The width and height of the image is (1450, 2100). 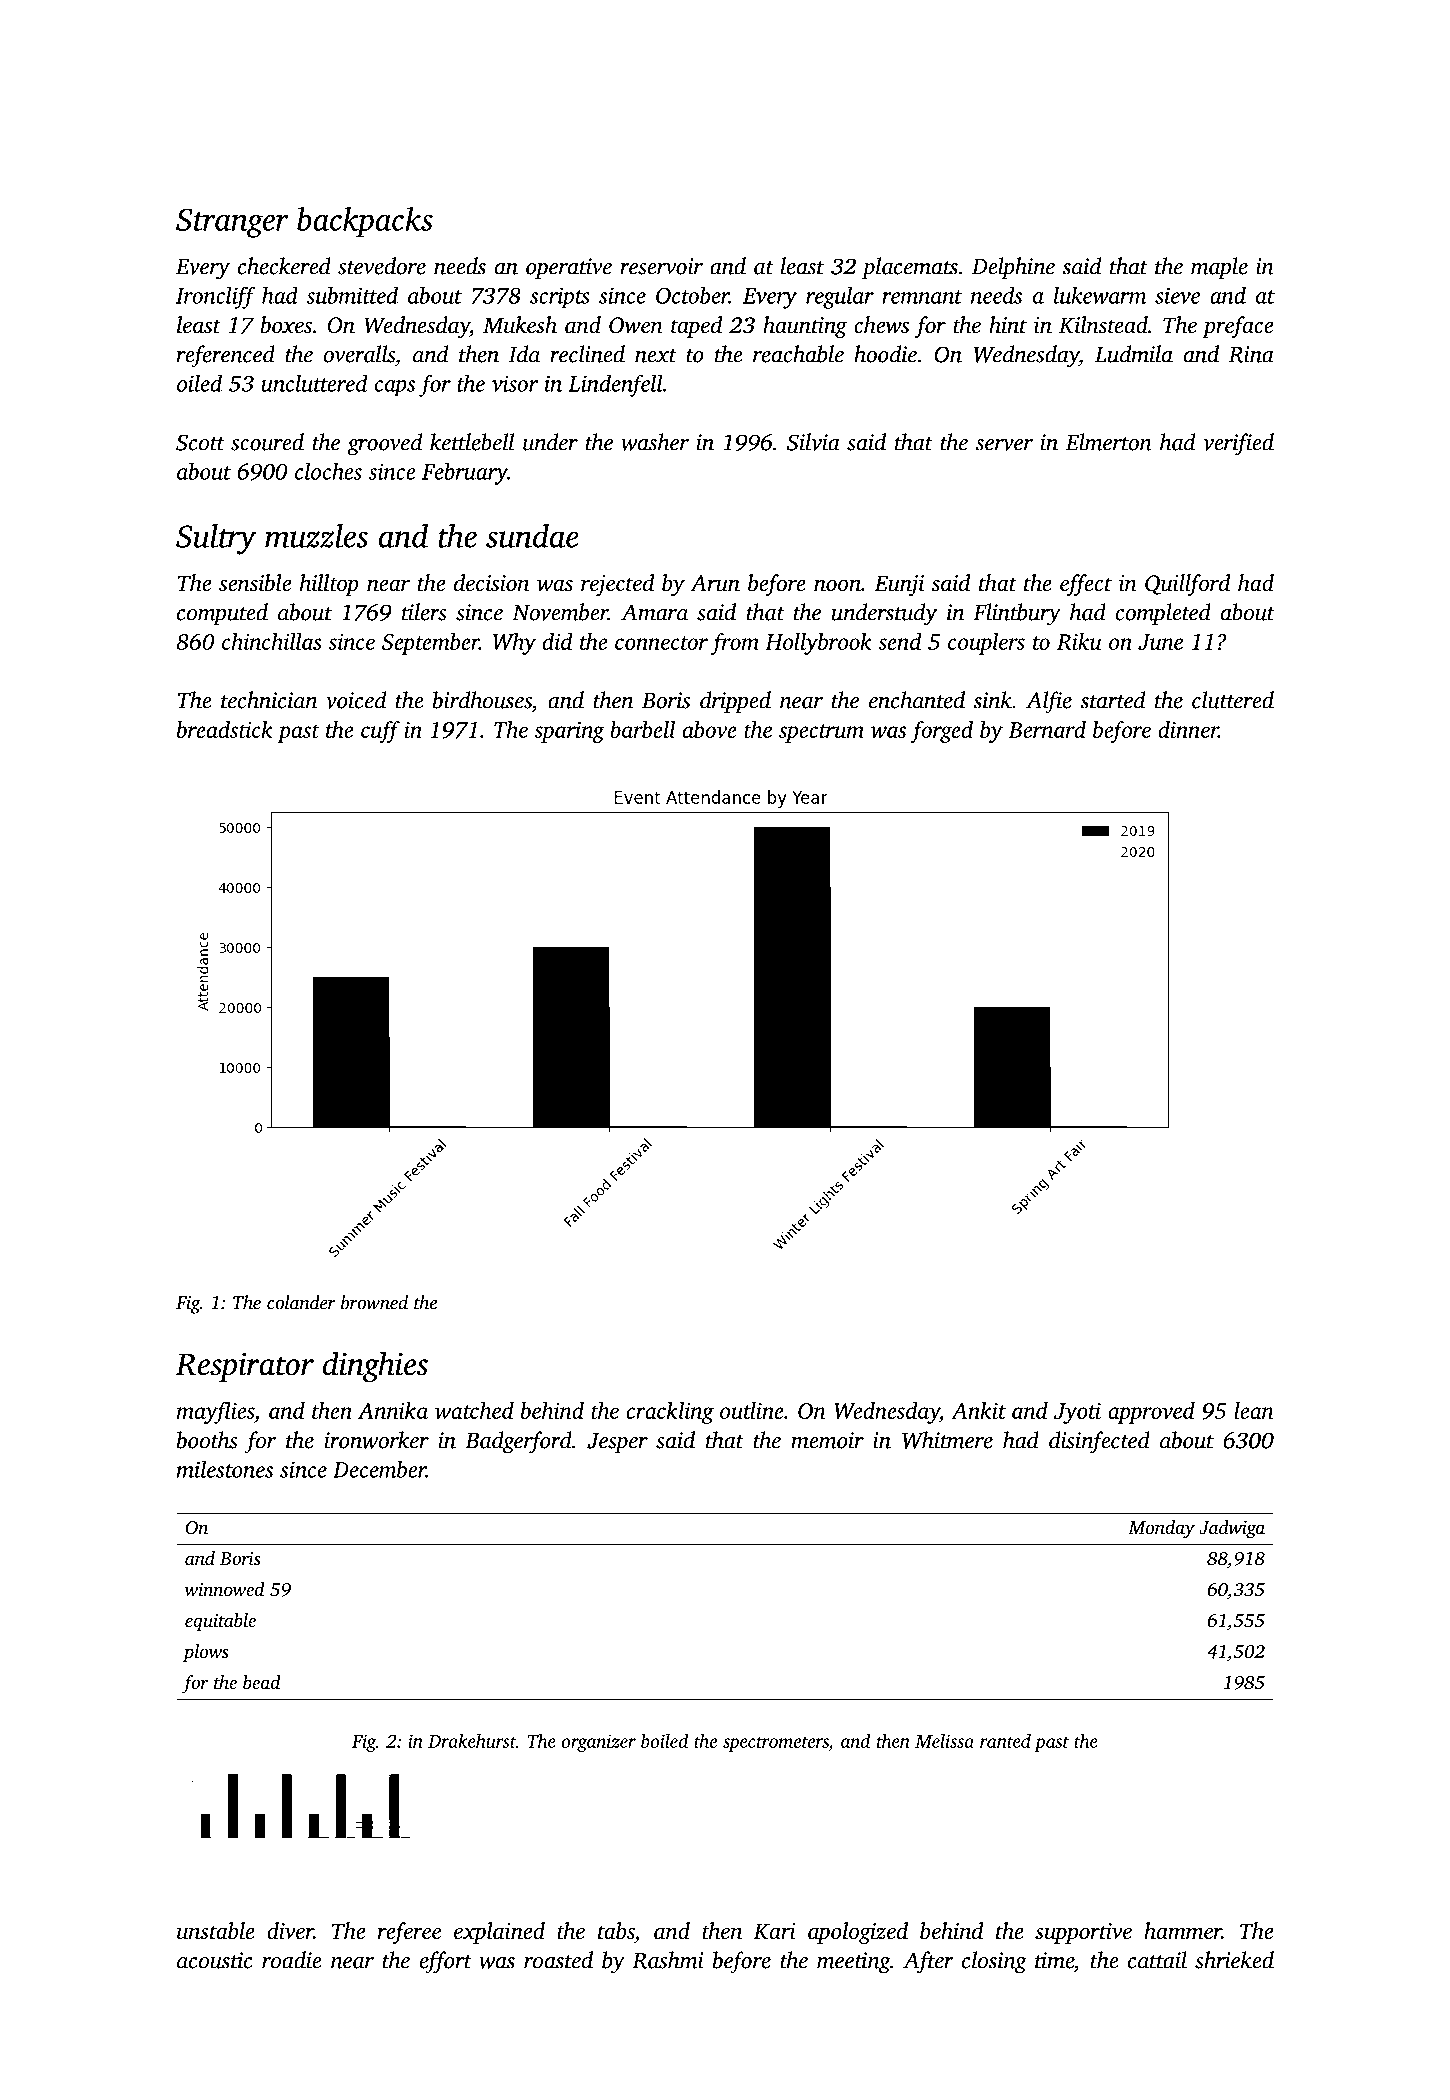 What do you see at coordinates (374, 1302) in the image?
I see `browned` at bounding box center [374, 1302].
